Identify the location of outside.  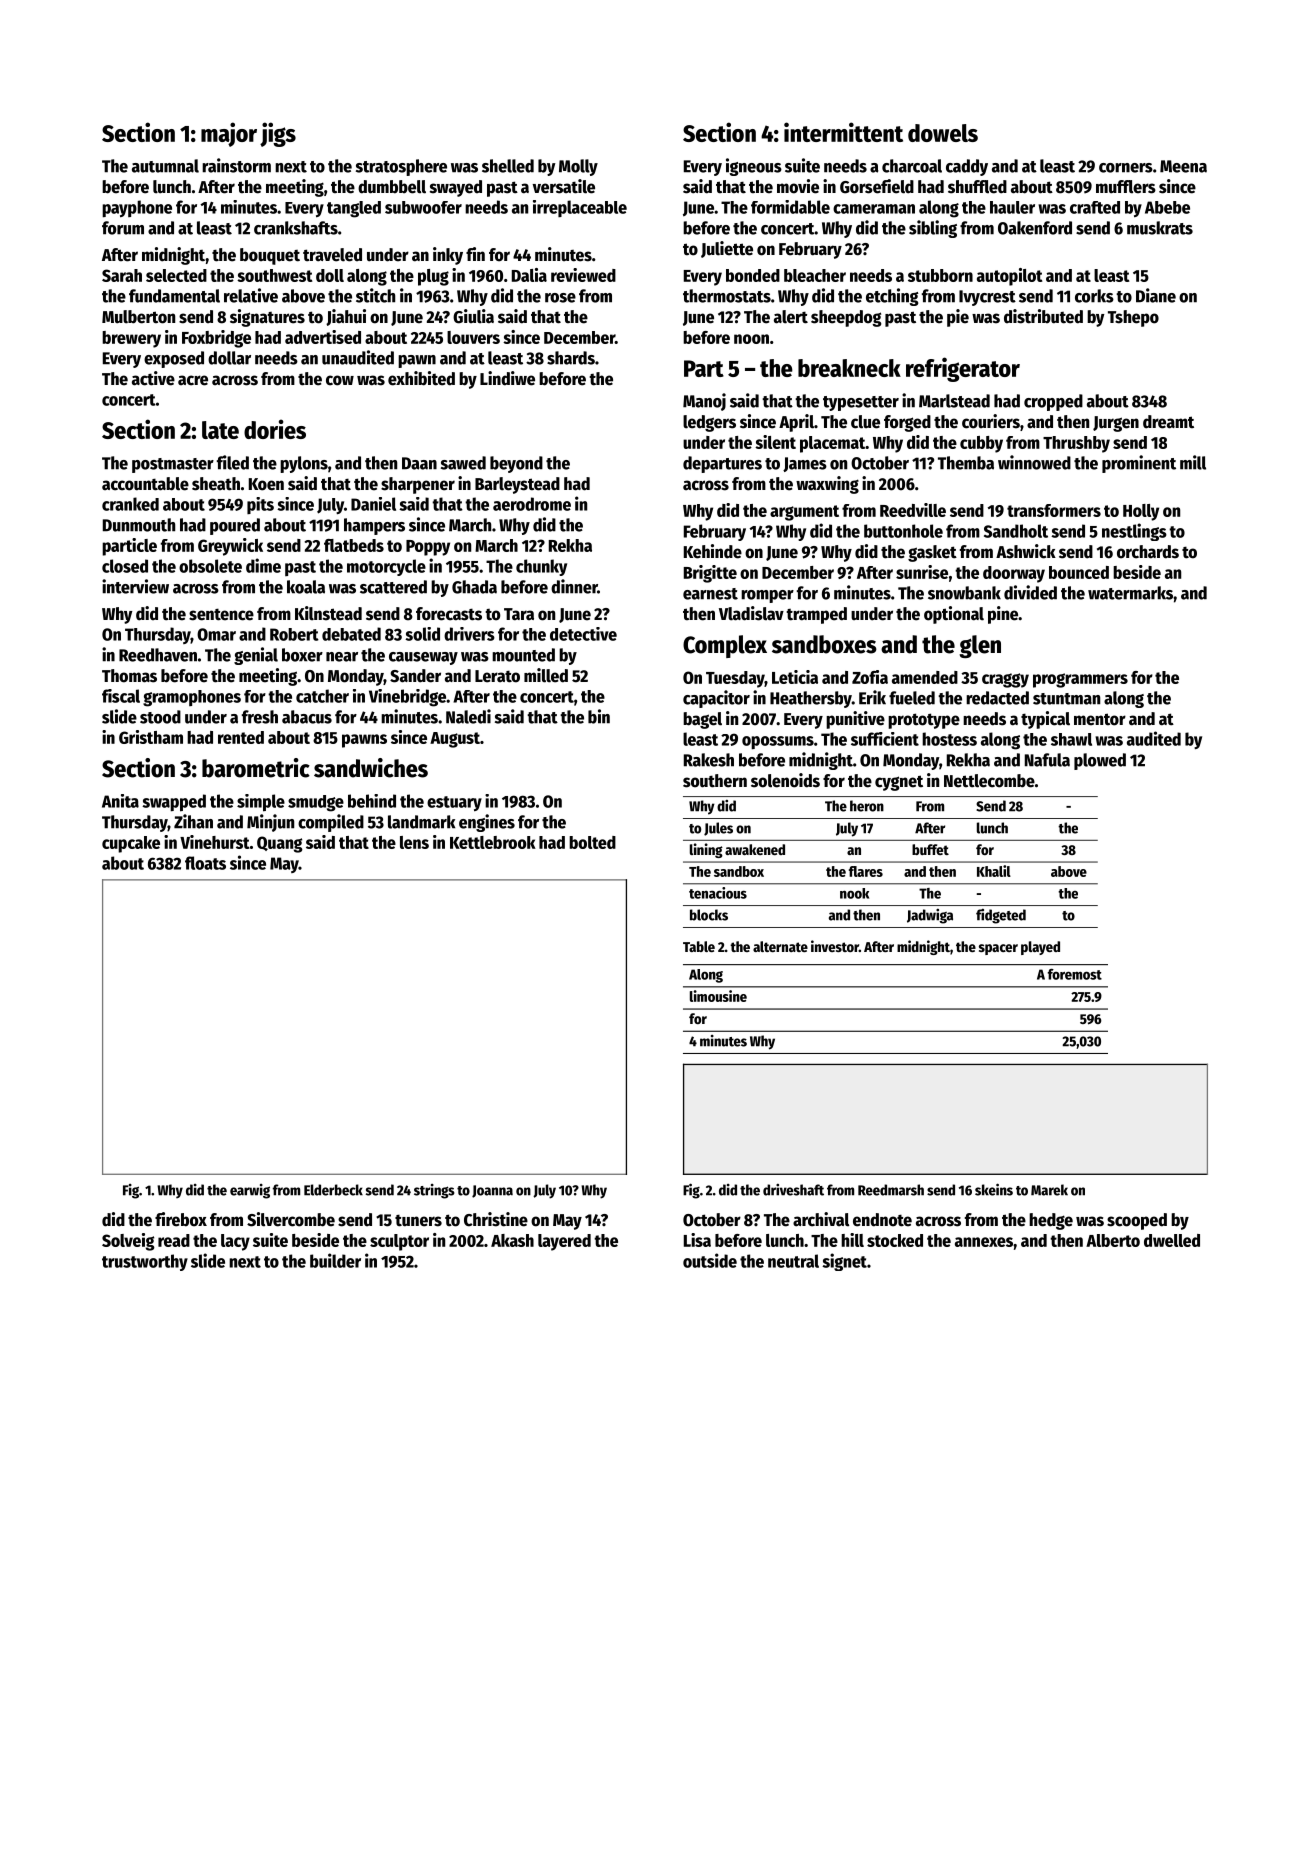
(710, 1260).
